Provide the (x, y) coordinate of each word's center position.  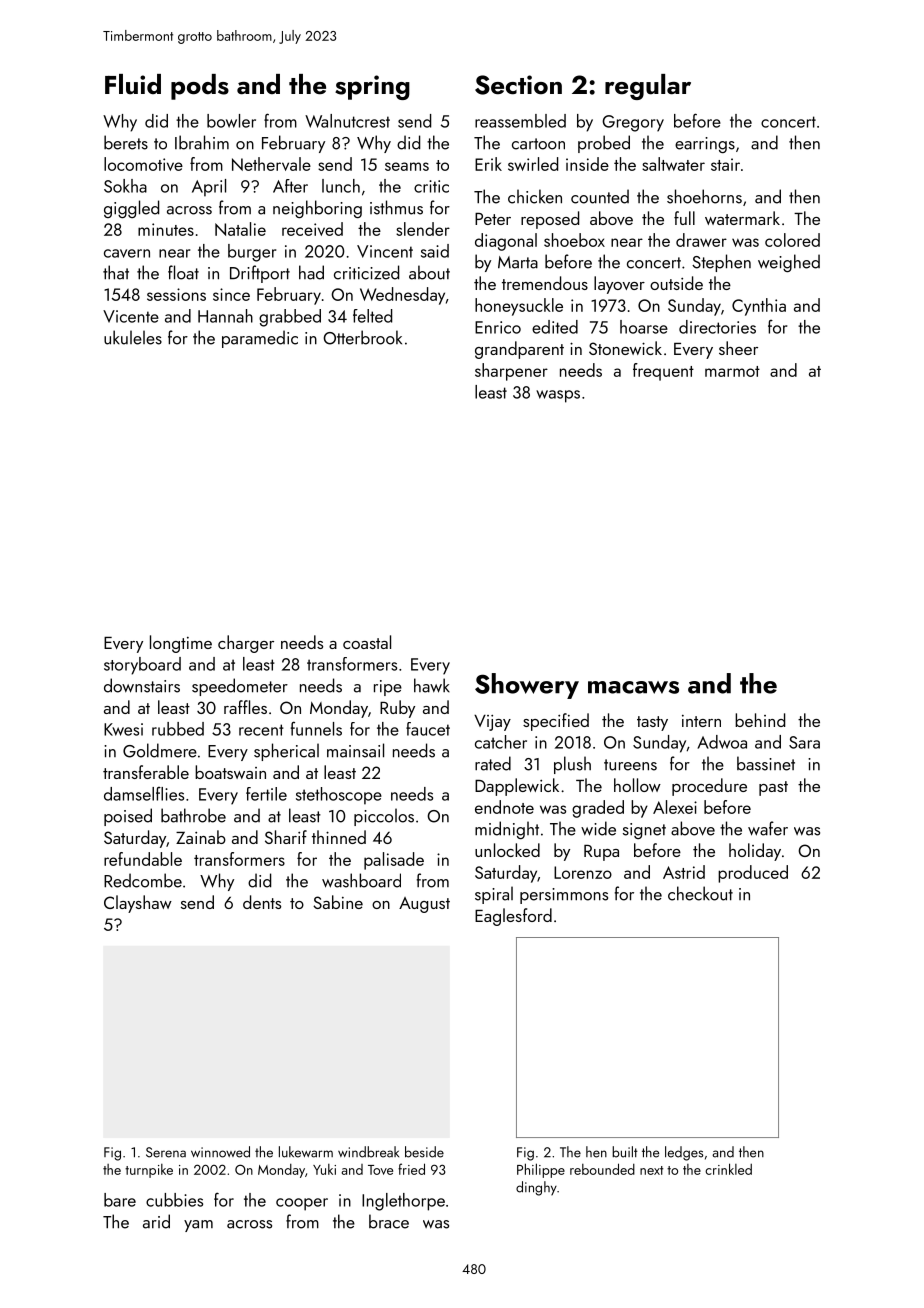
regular (648, 87)
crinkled (728, 1169)
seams (407, 166)
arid (156, 1221)
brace (389, 1221)
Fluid (133, 84)
